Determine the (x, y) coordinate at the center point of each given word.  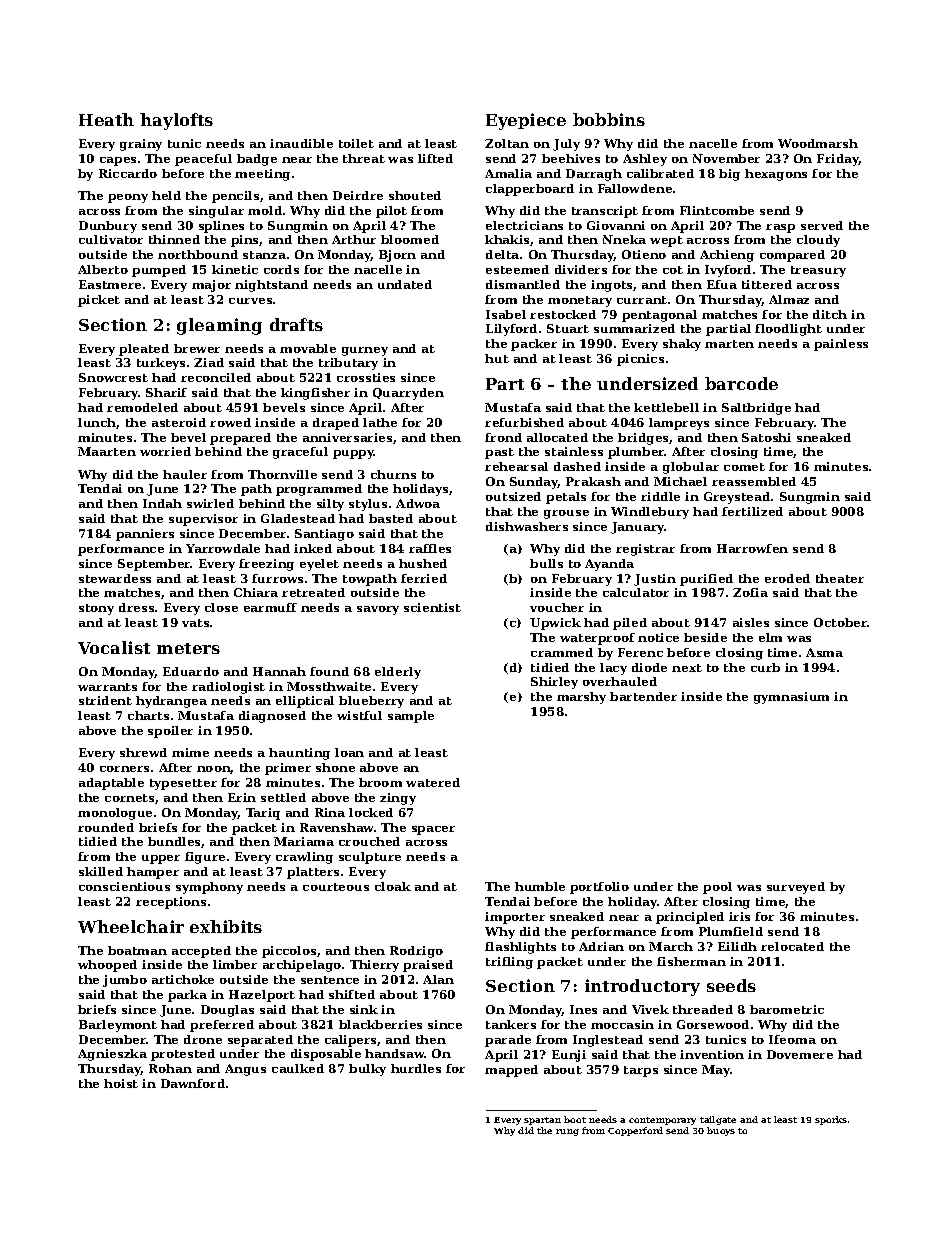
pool (717, 888)
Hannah (279, 671)
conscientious (124, 886)
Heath (106, 119)
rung (567, 1132)
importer (515, 918)
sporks (831, 1120)
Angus (245, 1070)
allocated (557, 437)
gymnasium (791, 698)
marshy (581, 698)
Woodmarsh (818, 143)
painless (841, 345)
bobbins (609, 119)
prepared (240, 439)
